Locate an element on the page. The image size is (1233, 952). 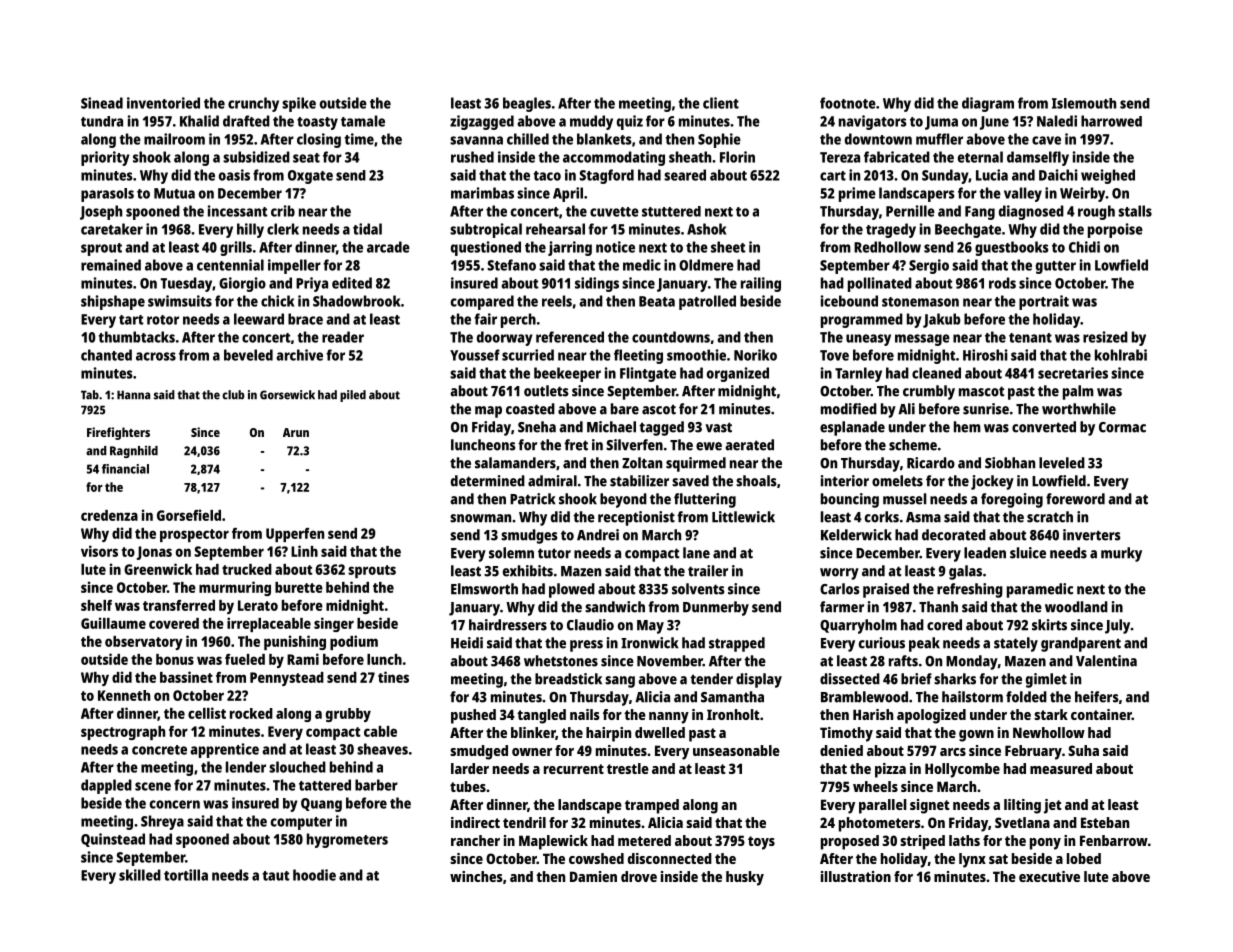
hoodie is located at coordinates (314, 875).
